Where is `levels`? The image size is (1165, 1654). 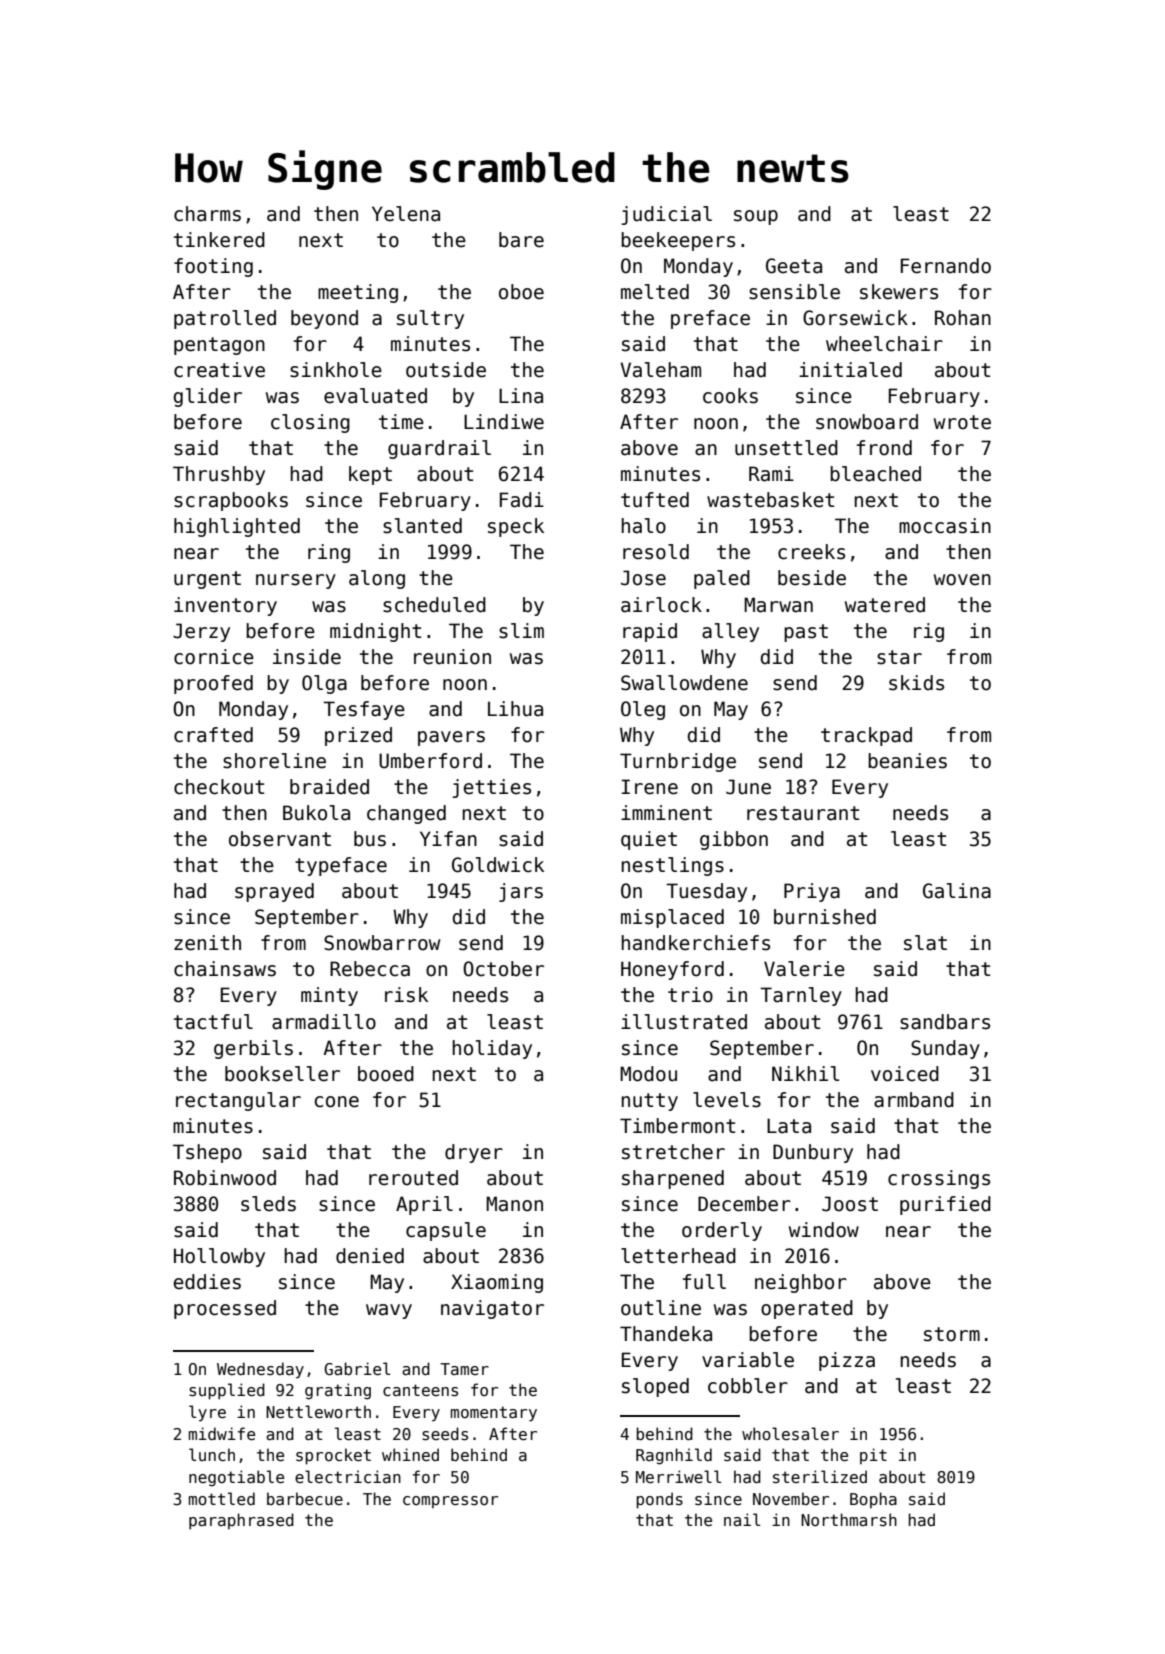
levels is located at coordinates (727, 1100).
